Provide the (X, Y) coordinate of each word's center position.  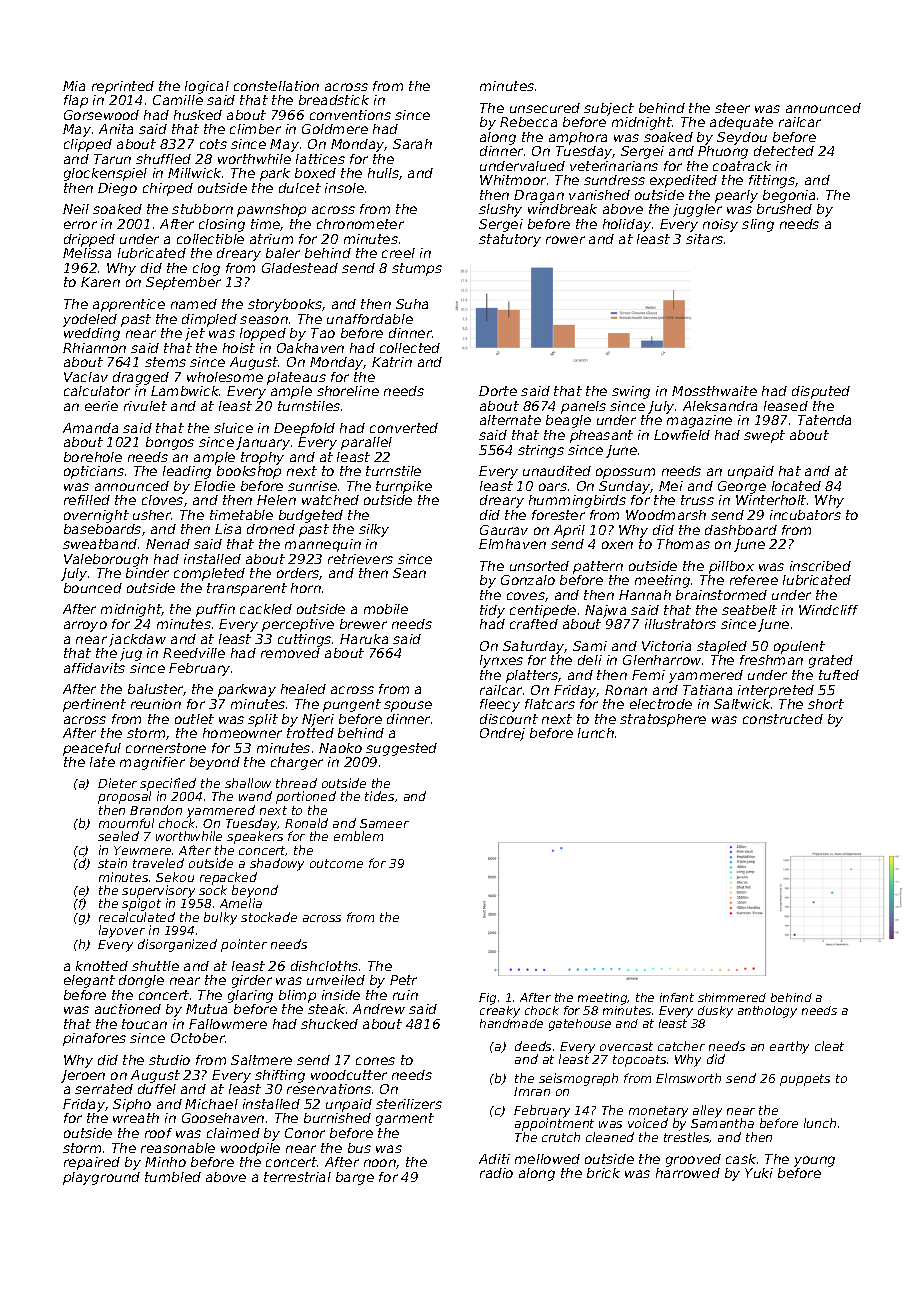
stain (112, 863)
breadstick (334, 100)
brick (603, 1173)
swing (631, 392)
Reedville (194, 653)
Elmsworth (688, 1078)
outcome (336, 863)
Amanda (90, 428)
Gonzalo (528, 580)
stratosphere (663, 720)
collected (410, 348)
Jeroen (83, 1076)
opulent (799, 647)
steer (732, 108)
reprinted (123, 87)
